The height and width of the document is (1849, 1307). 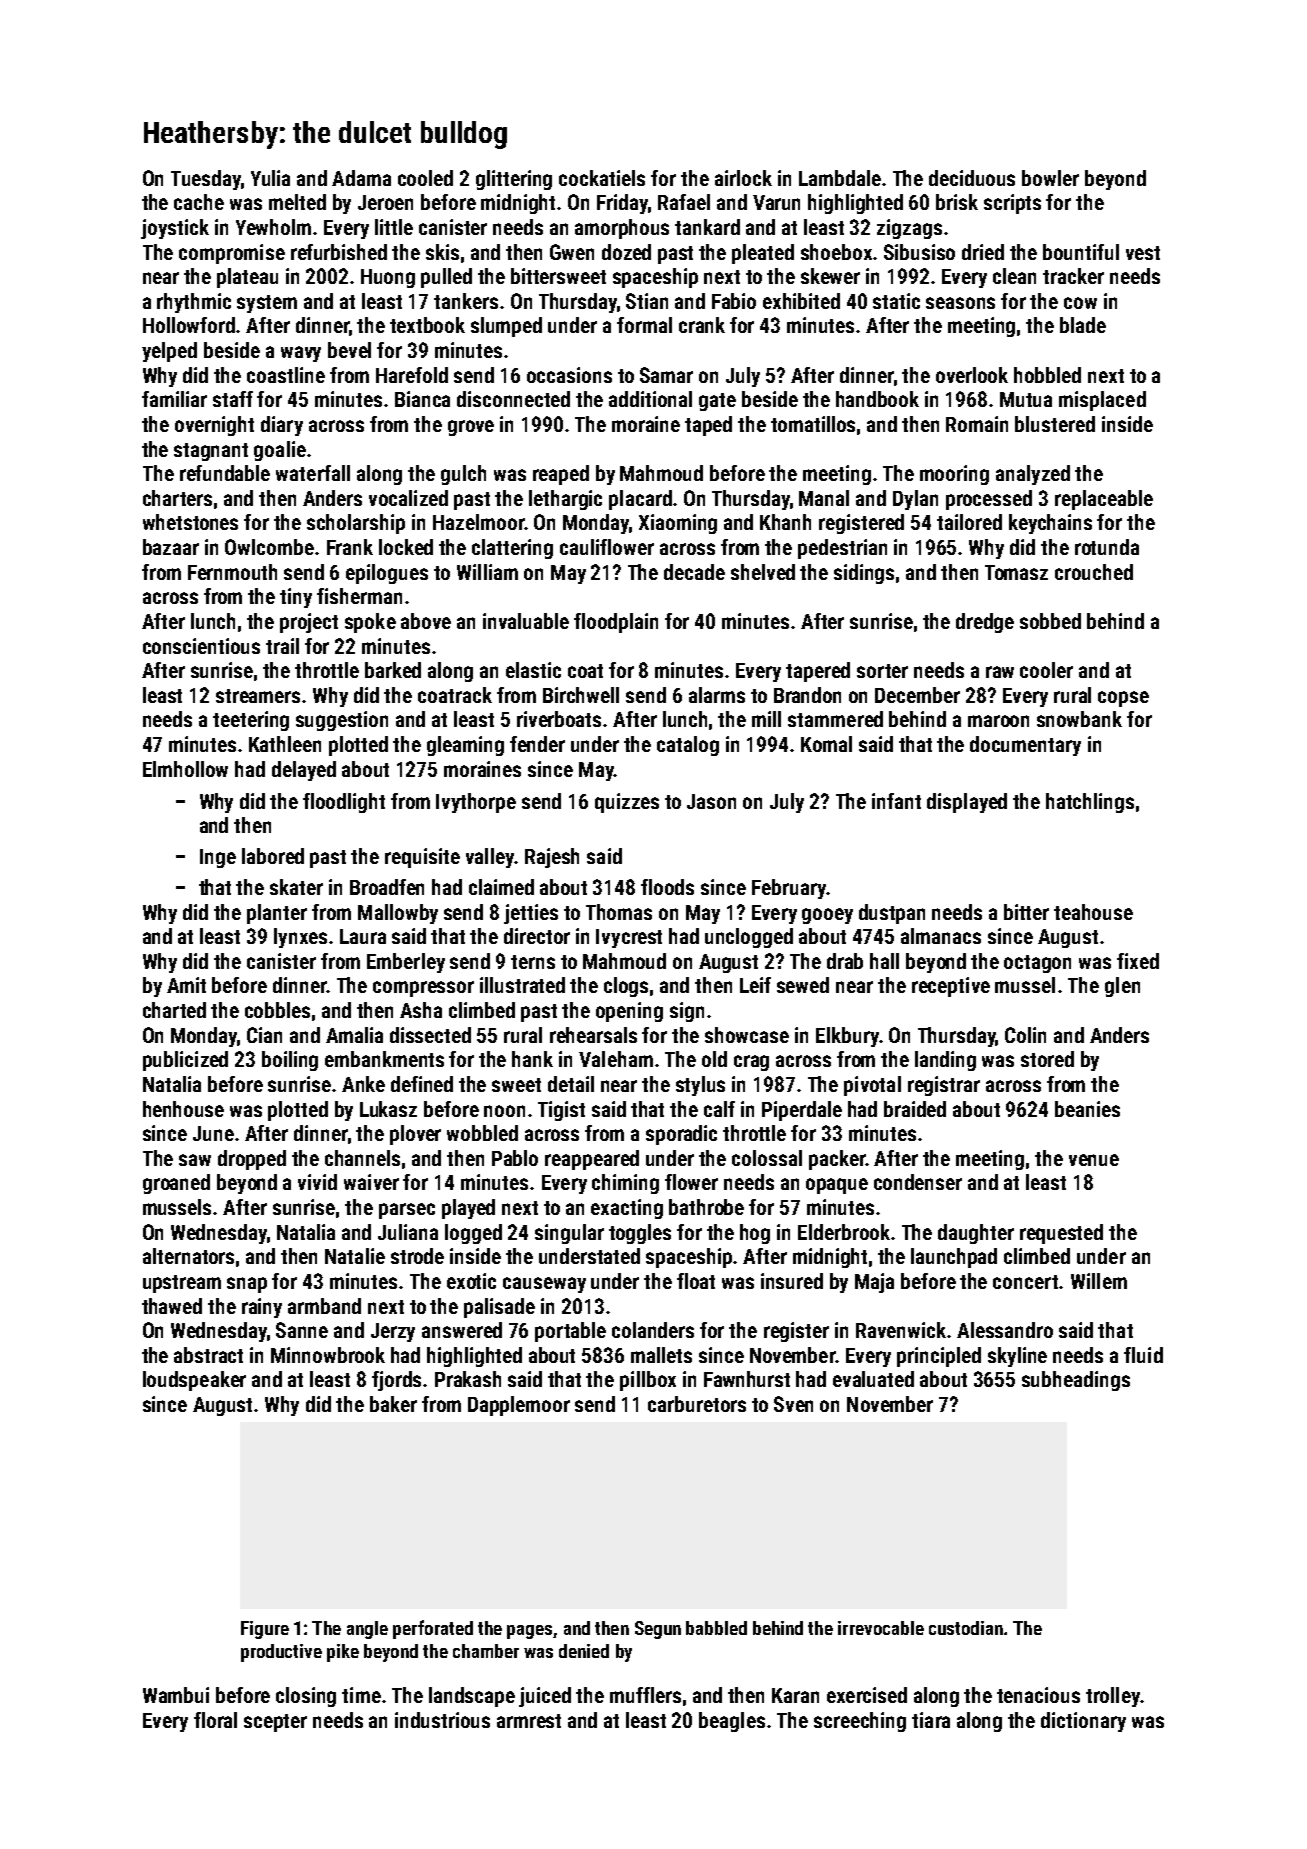 I want to click on cockatiels, so click(x=602, y=178).
